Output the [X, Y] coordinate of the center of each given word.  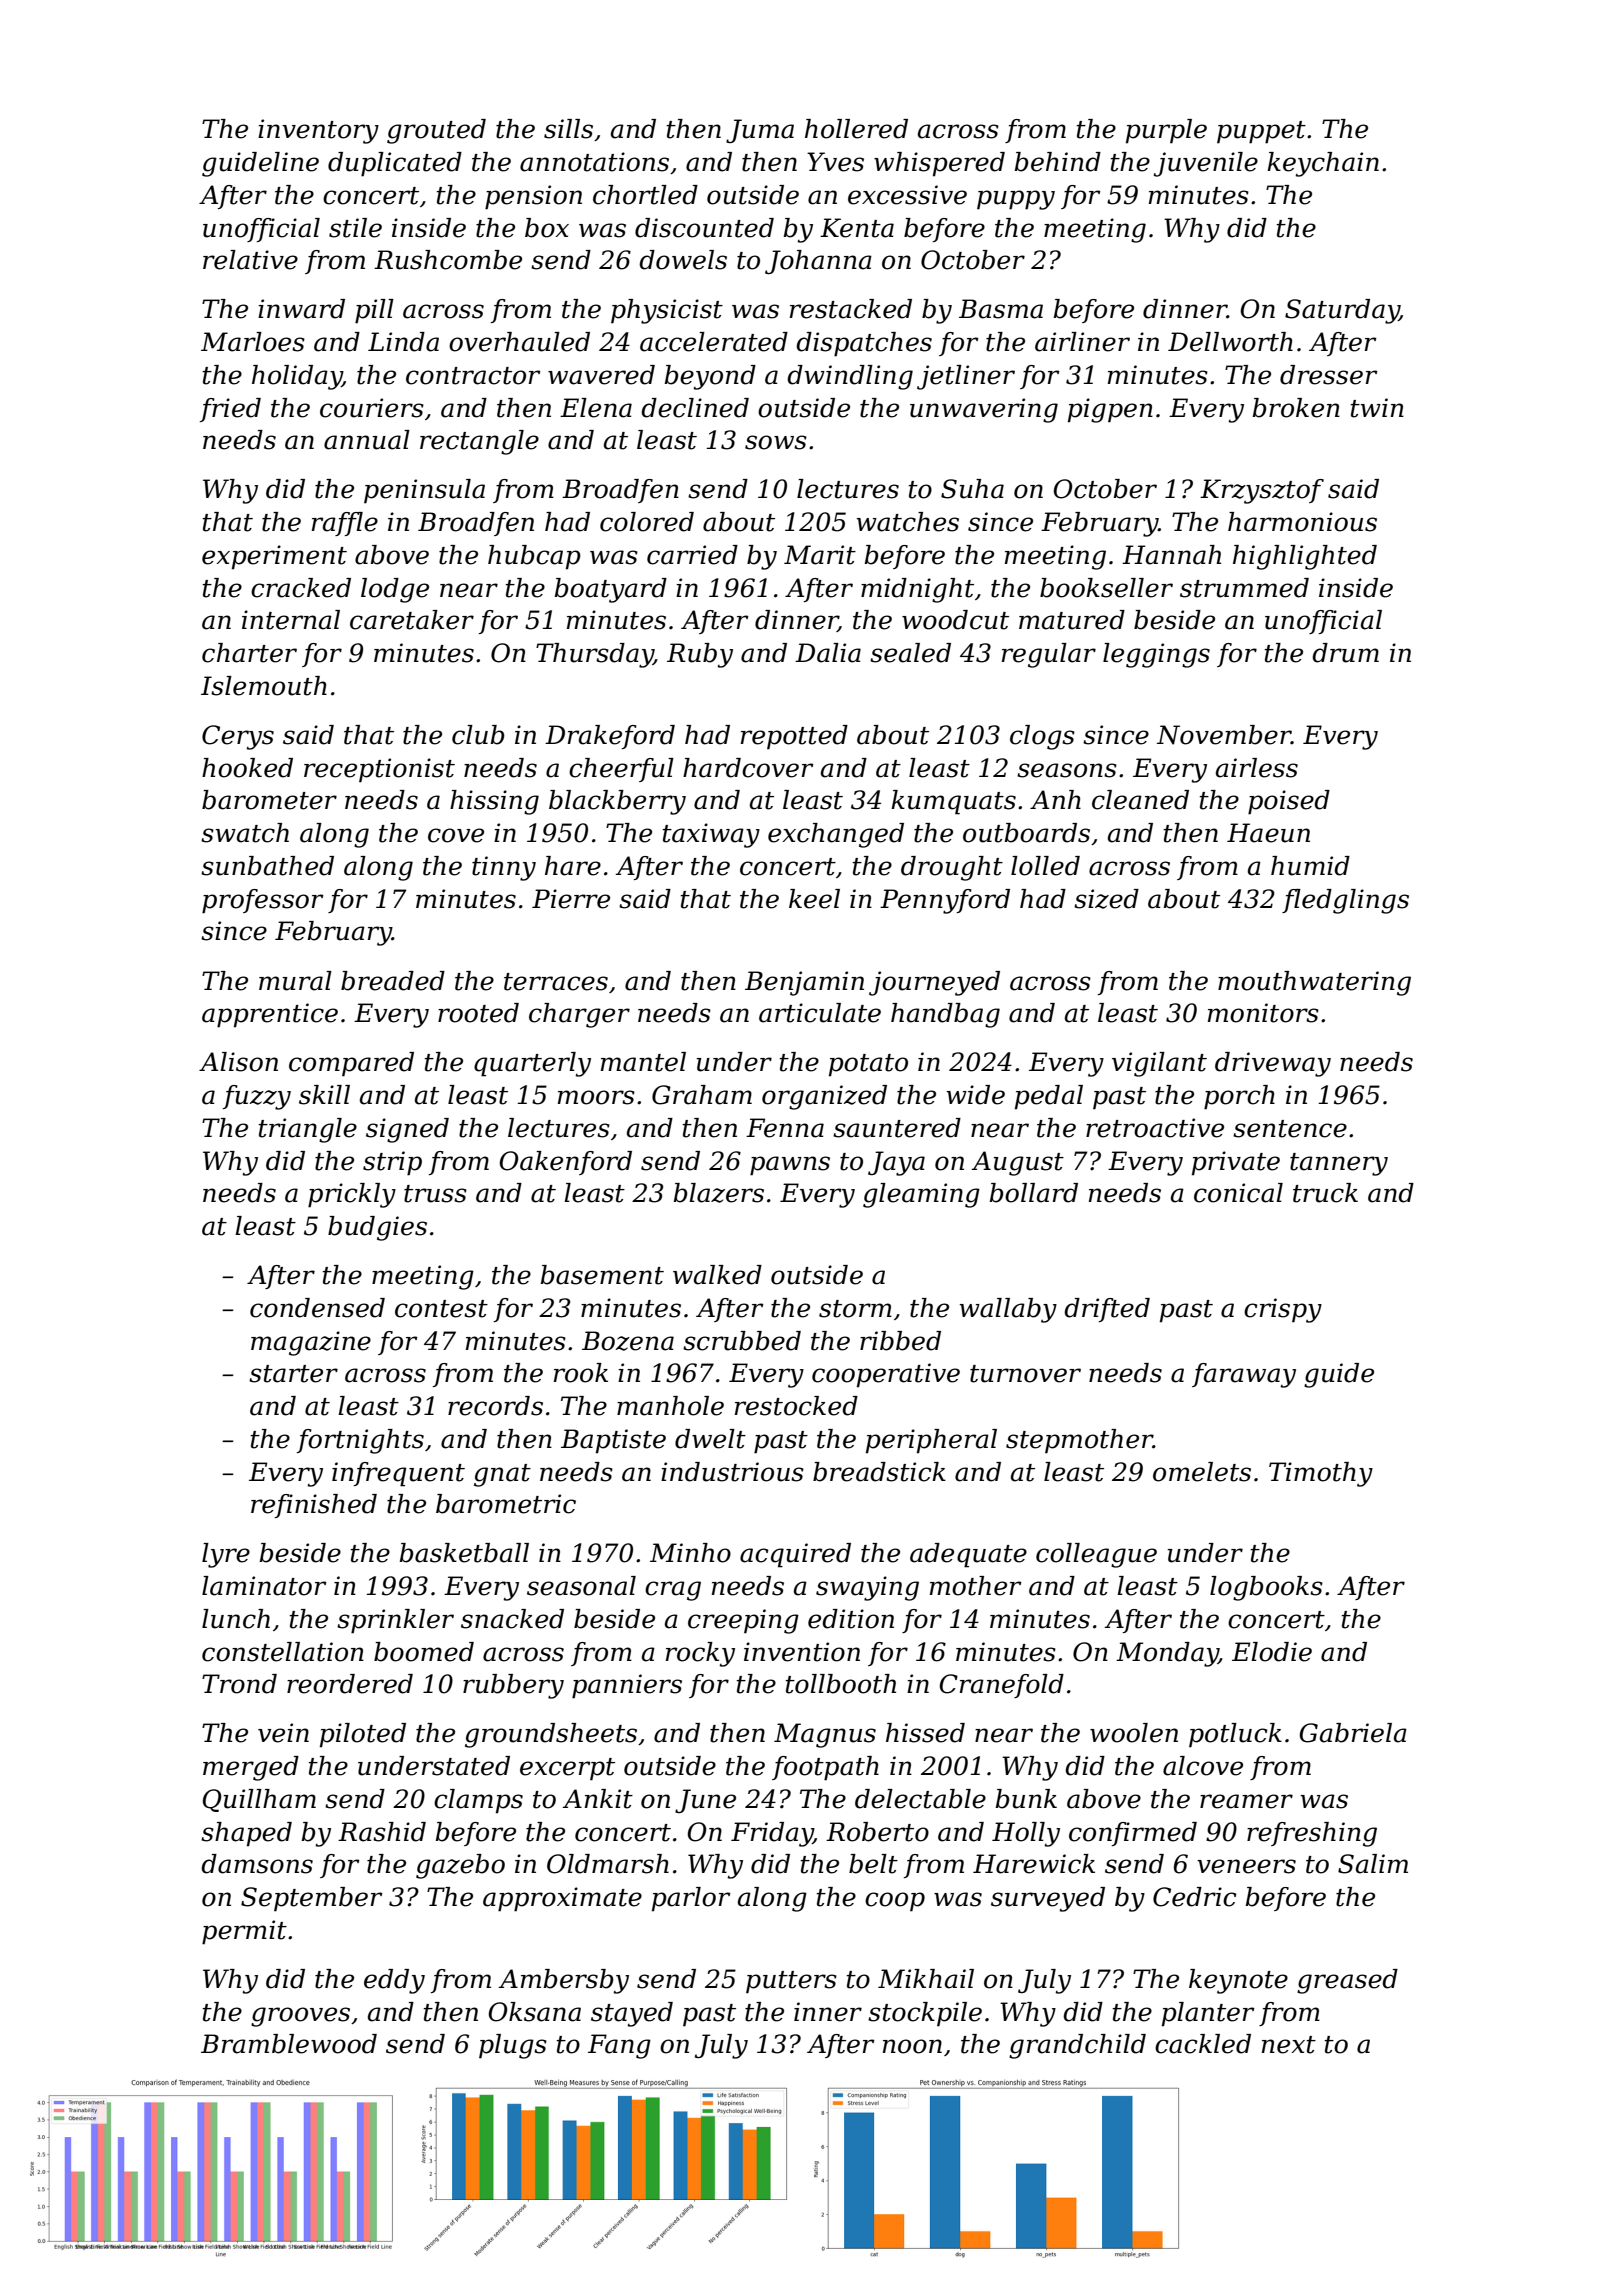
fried [230, 410]
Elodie [1272, 1652]
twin [1377, 408]
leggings [1156, 655]
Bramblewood [289, 2044]
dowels [683, 260]
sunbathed [267, 866]
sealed [910, 653]
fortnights [360, 1441]
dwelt [710, 1439]
